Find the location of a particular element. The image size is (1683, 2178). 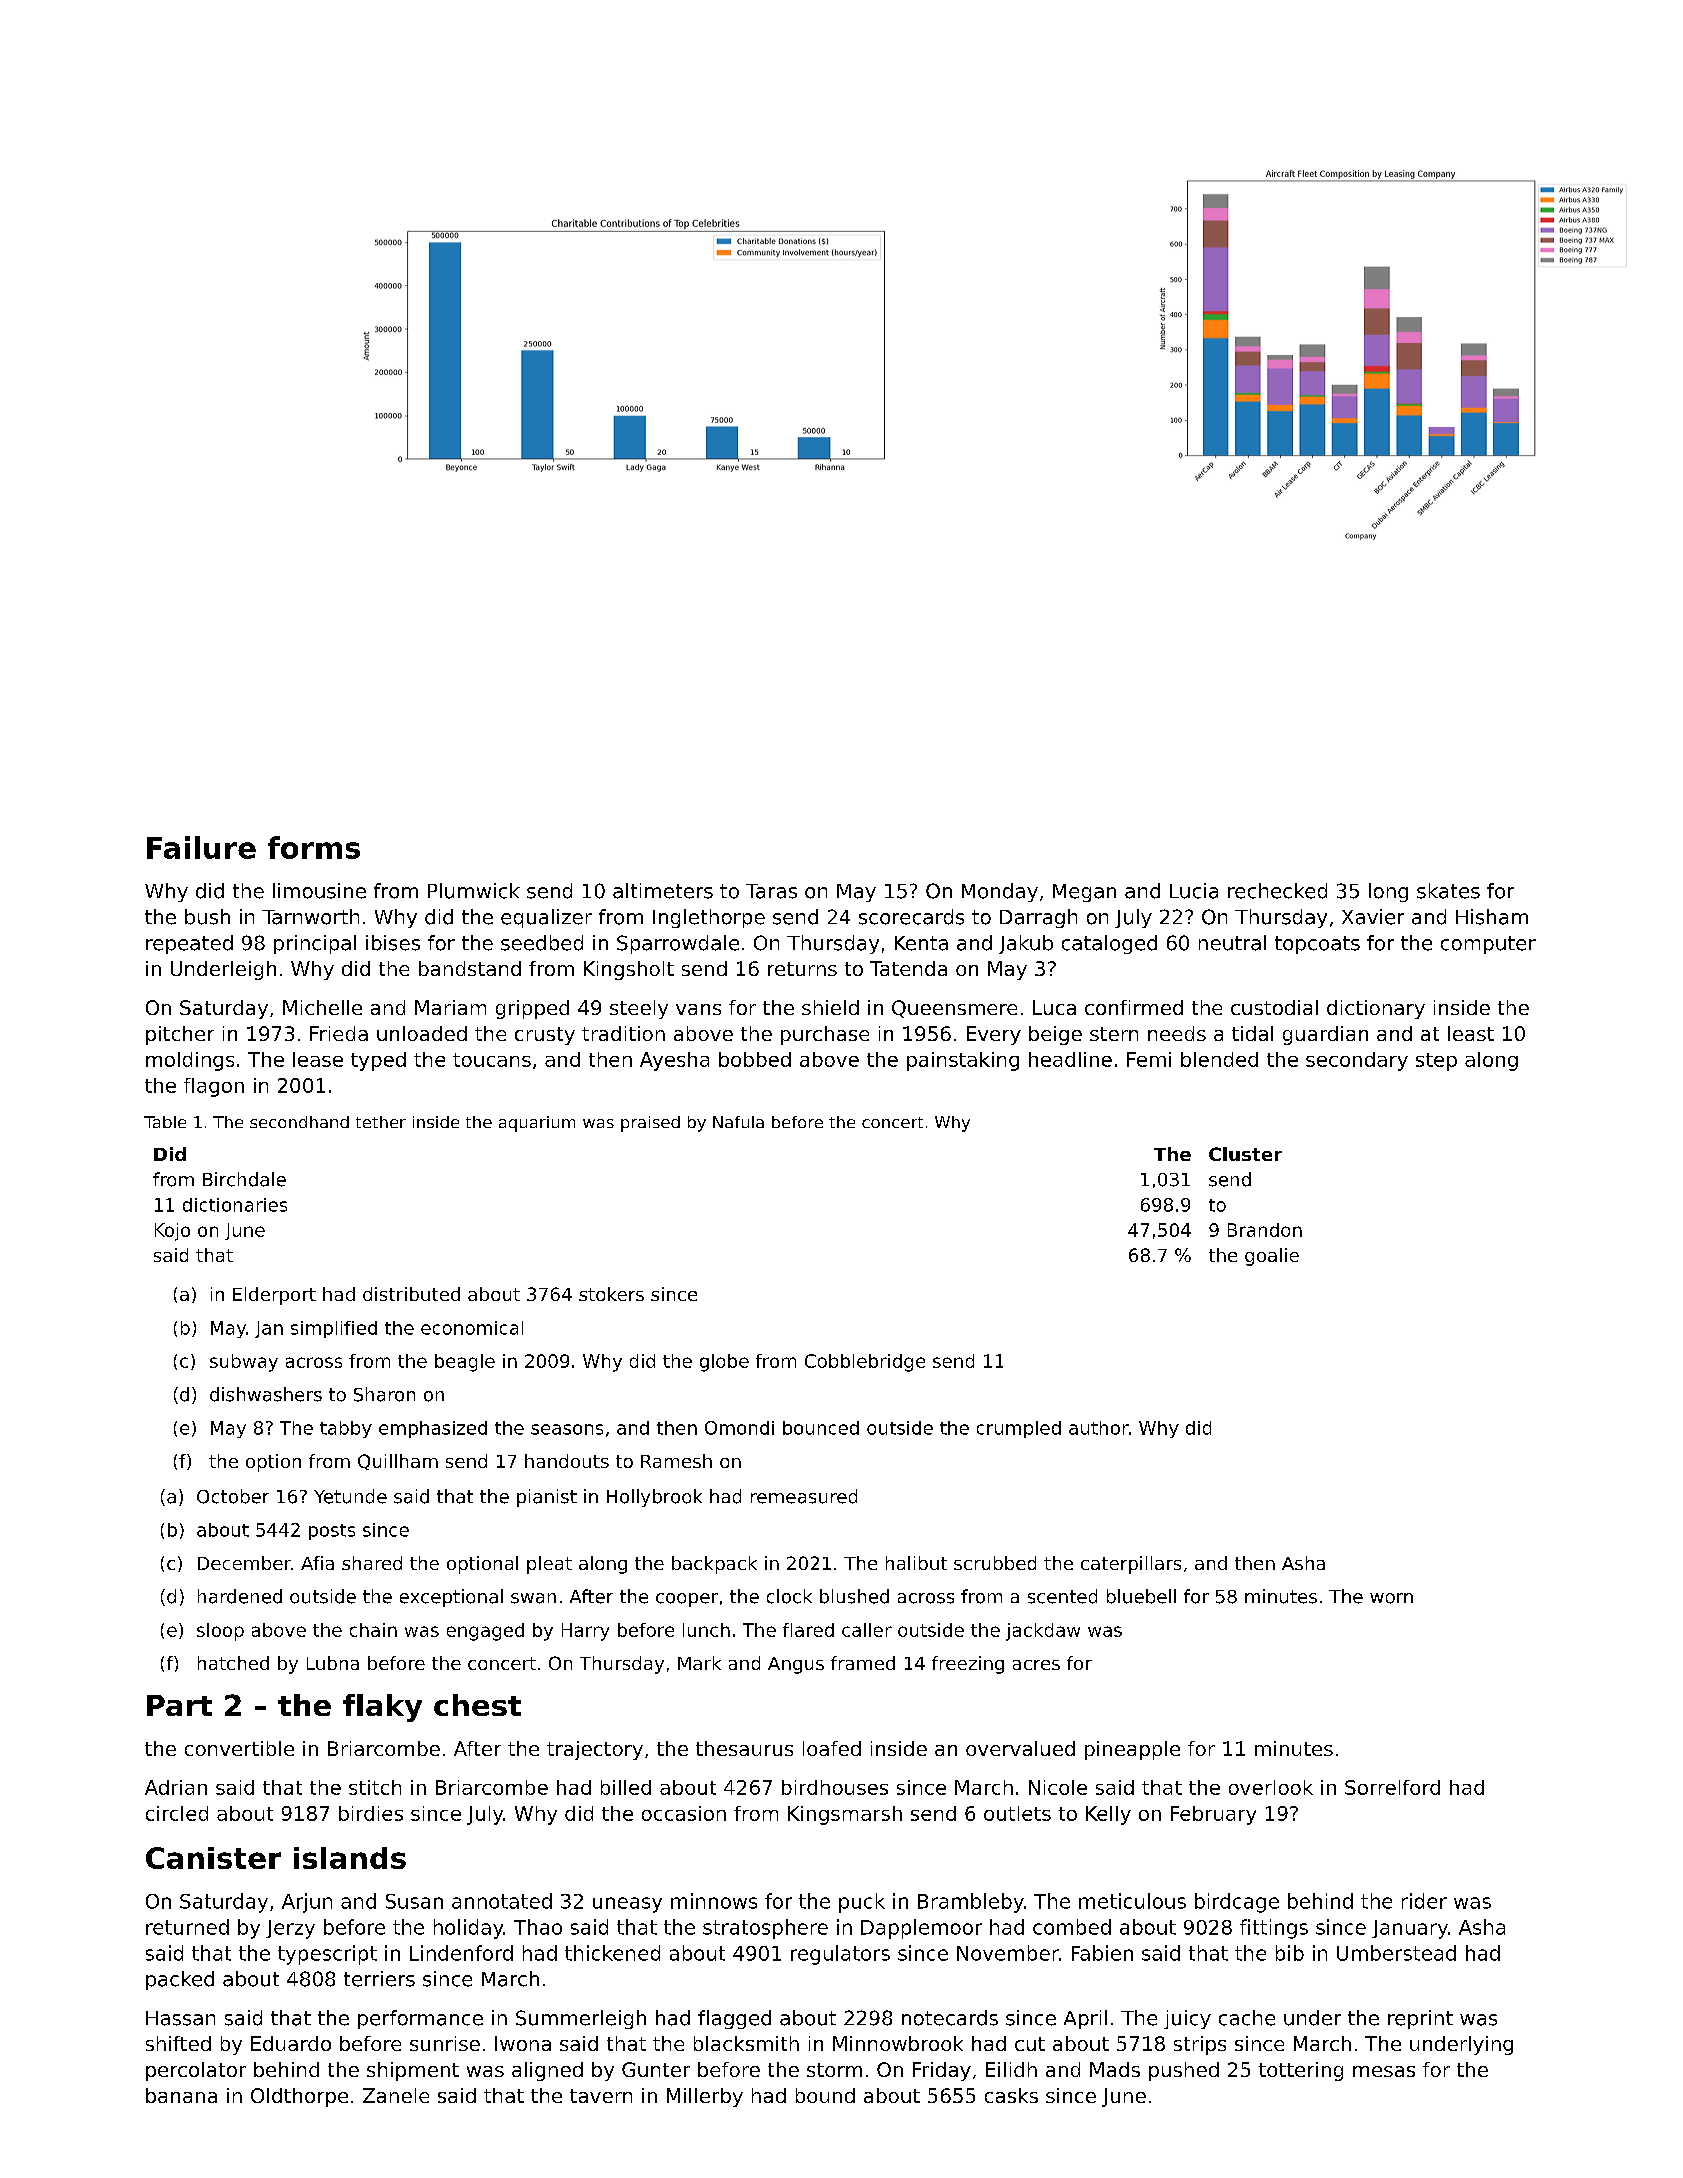

Afia is located at coordinates (317, 1563).
